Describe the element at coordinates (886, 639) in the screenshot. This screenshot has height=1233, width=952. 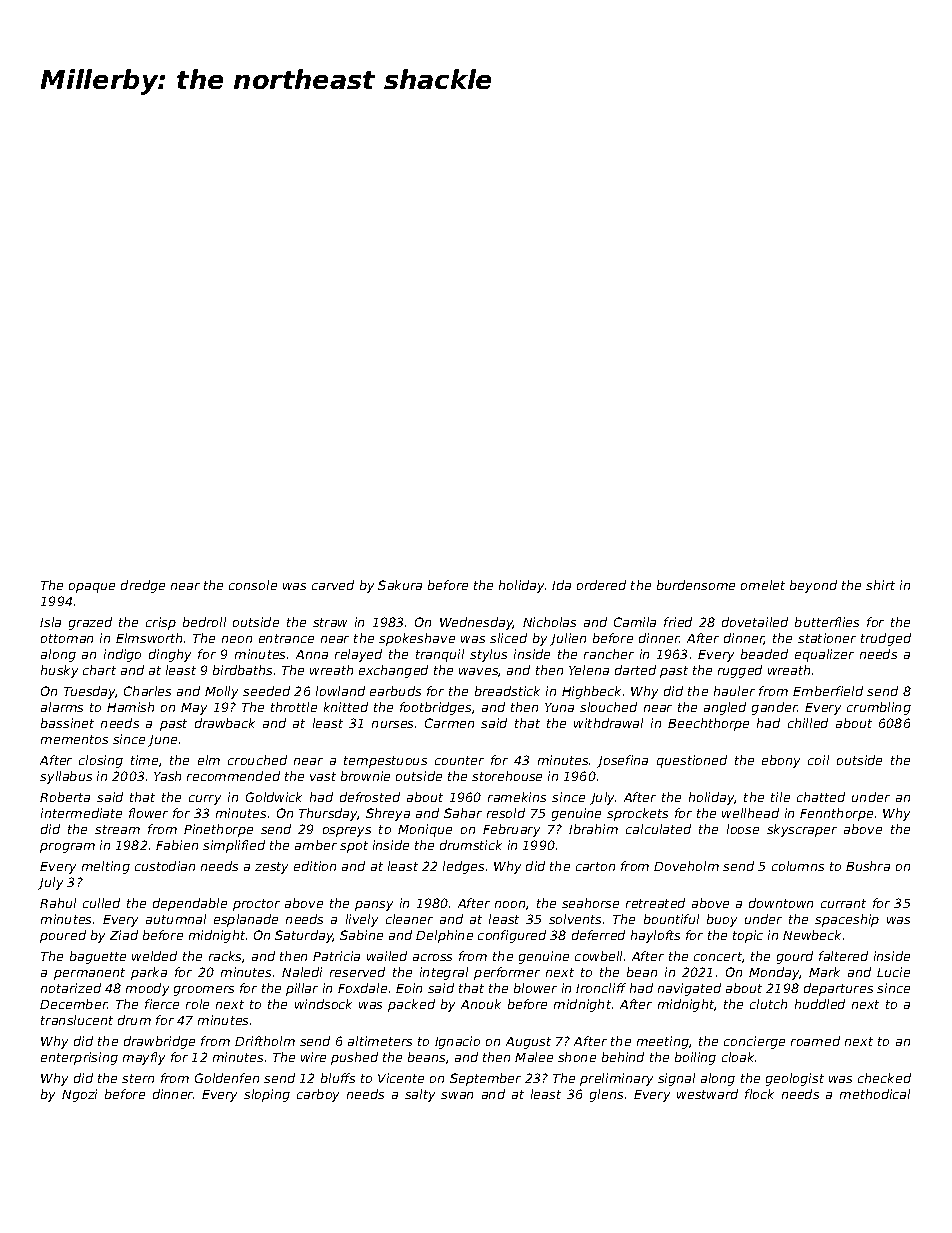
I see `trudged` at that location.
